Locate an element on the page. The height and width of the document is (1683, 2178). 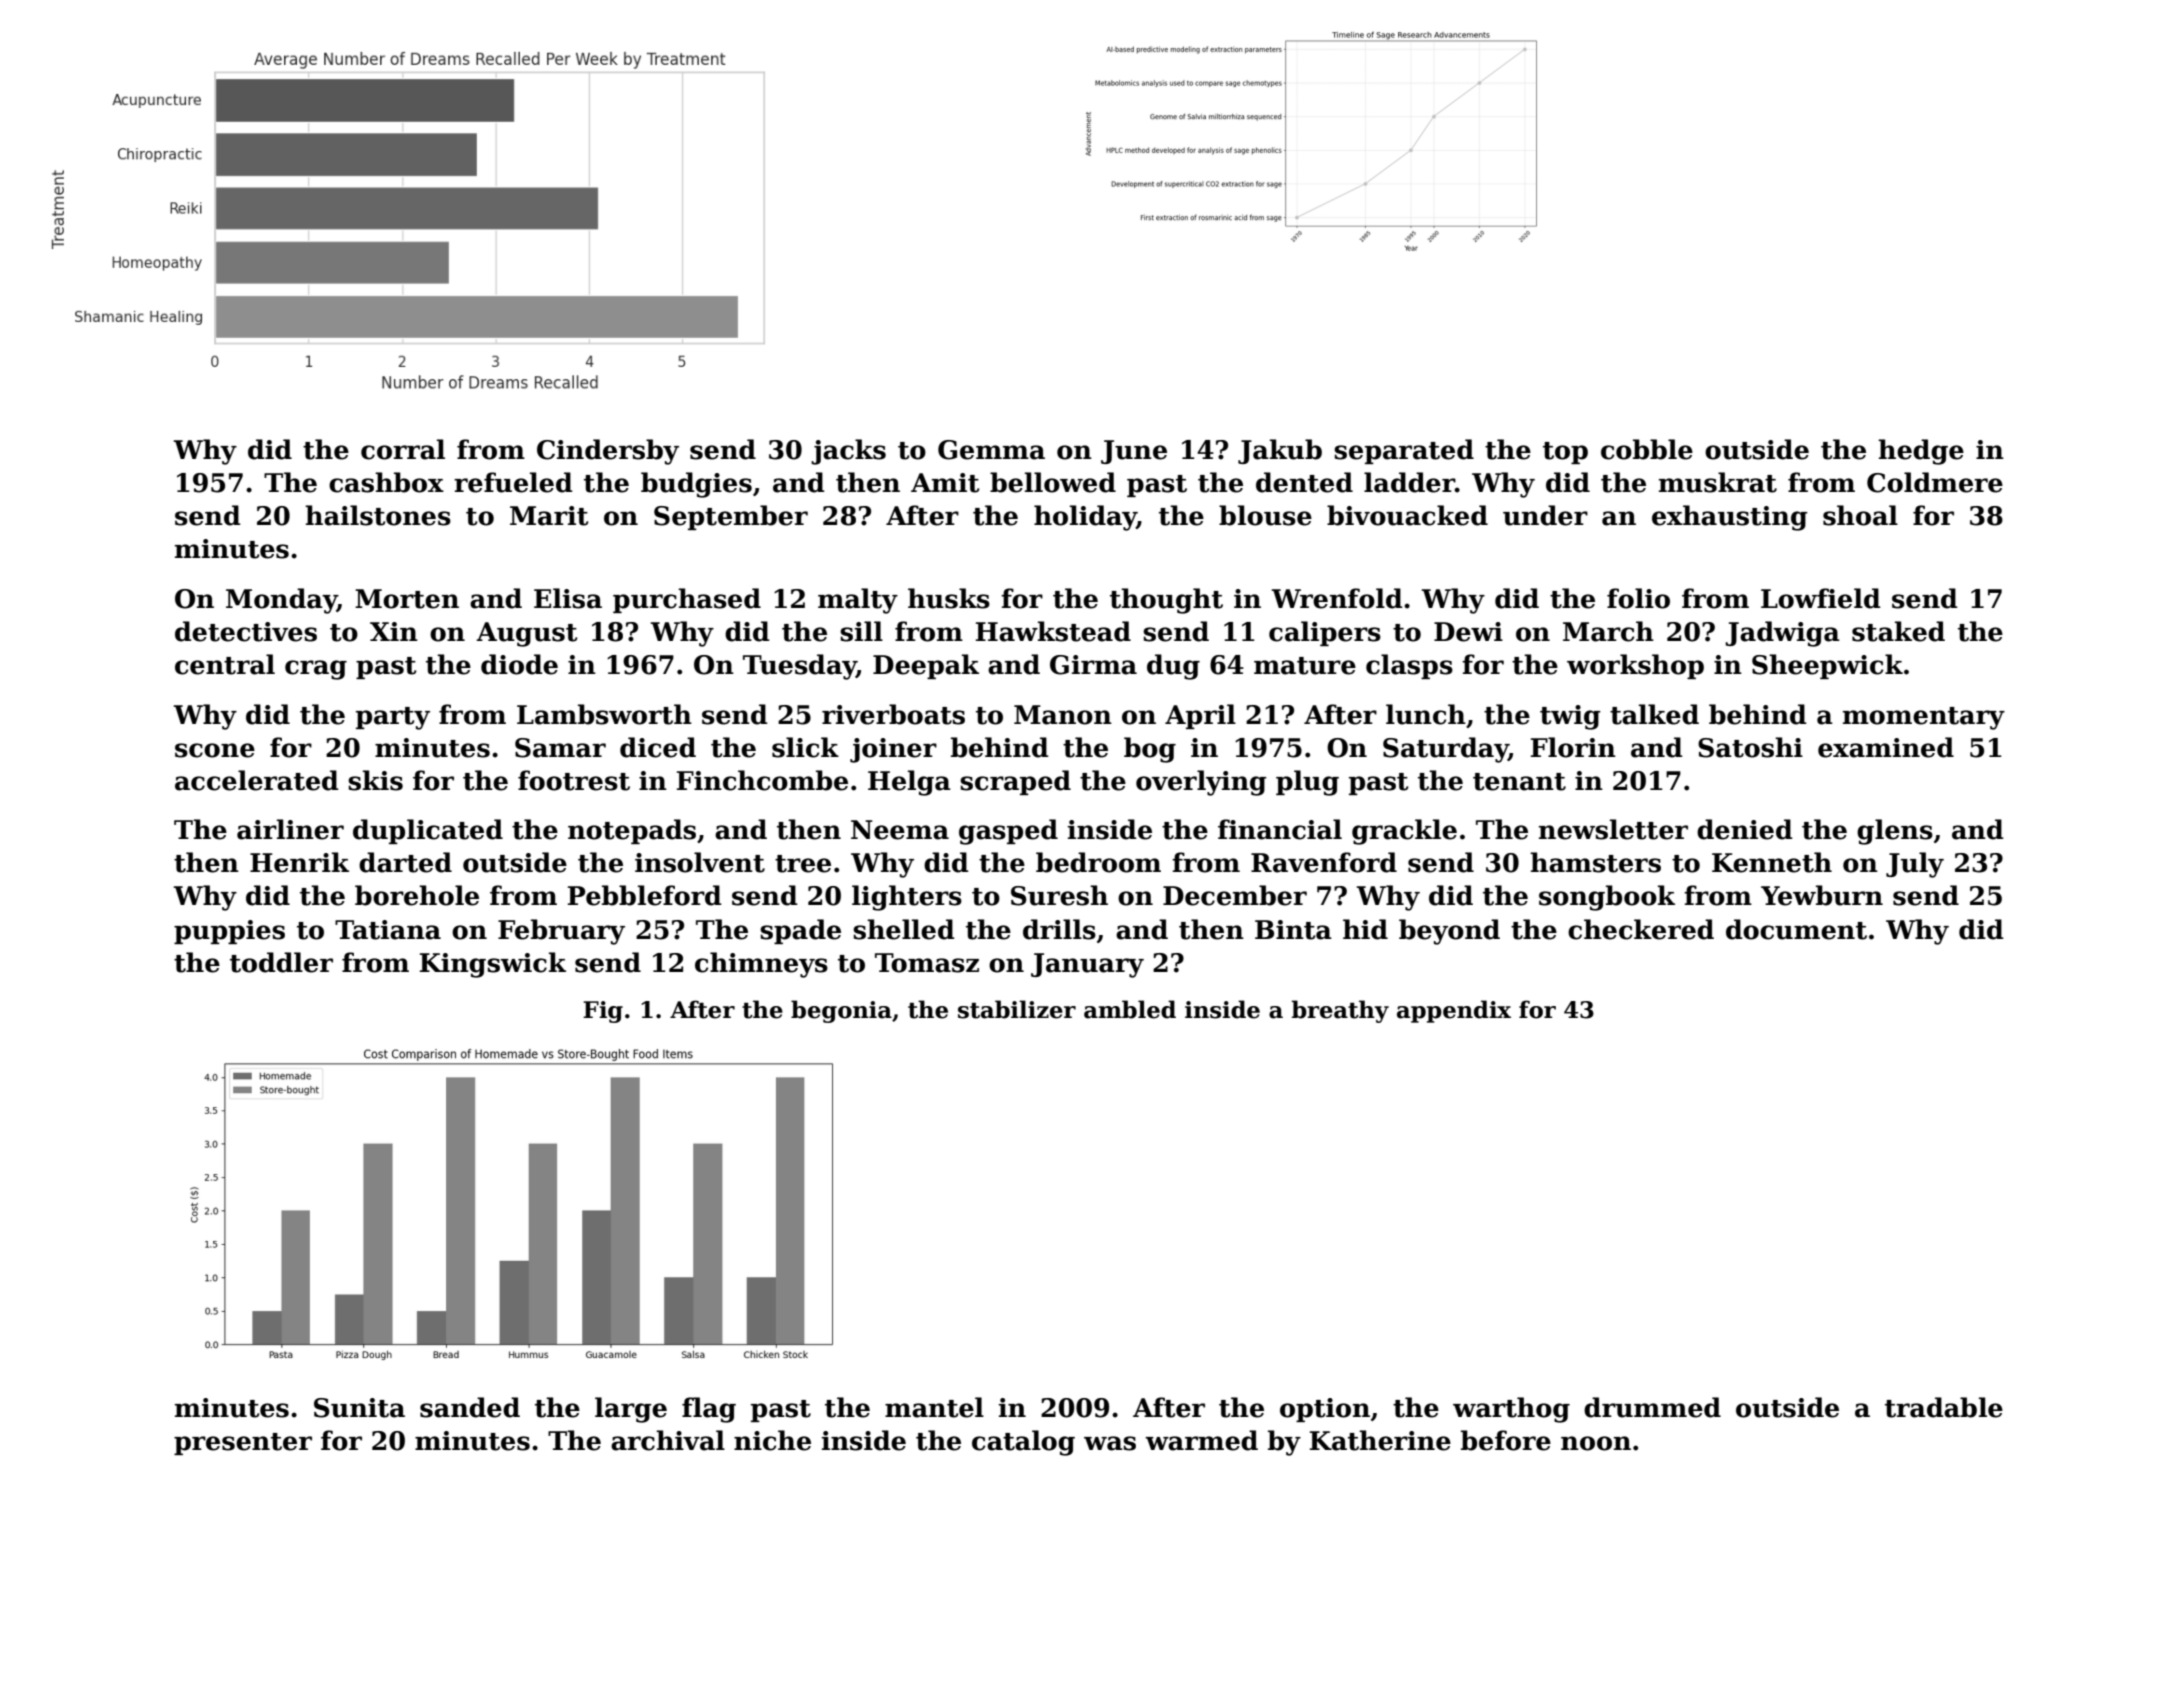
crag is located at coordinates (316, 670).
